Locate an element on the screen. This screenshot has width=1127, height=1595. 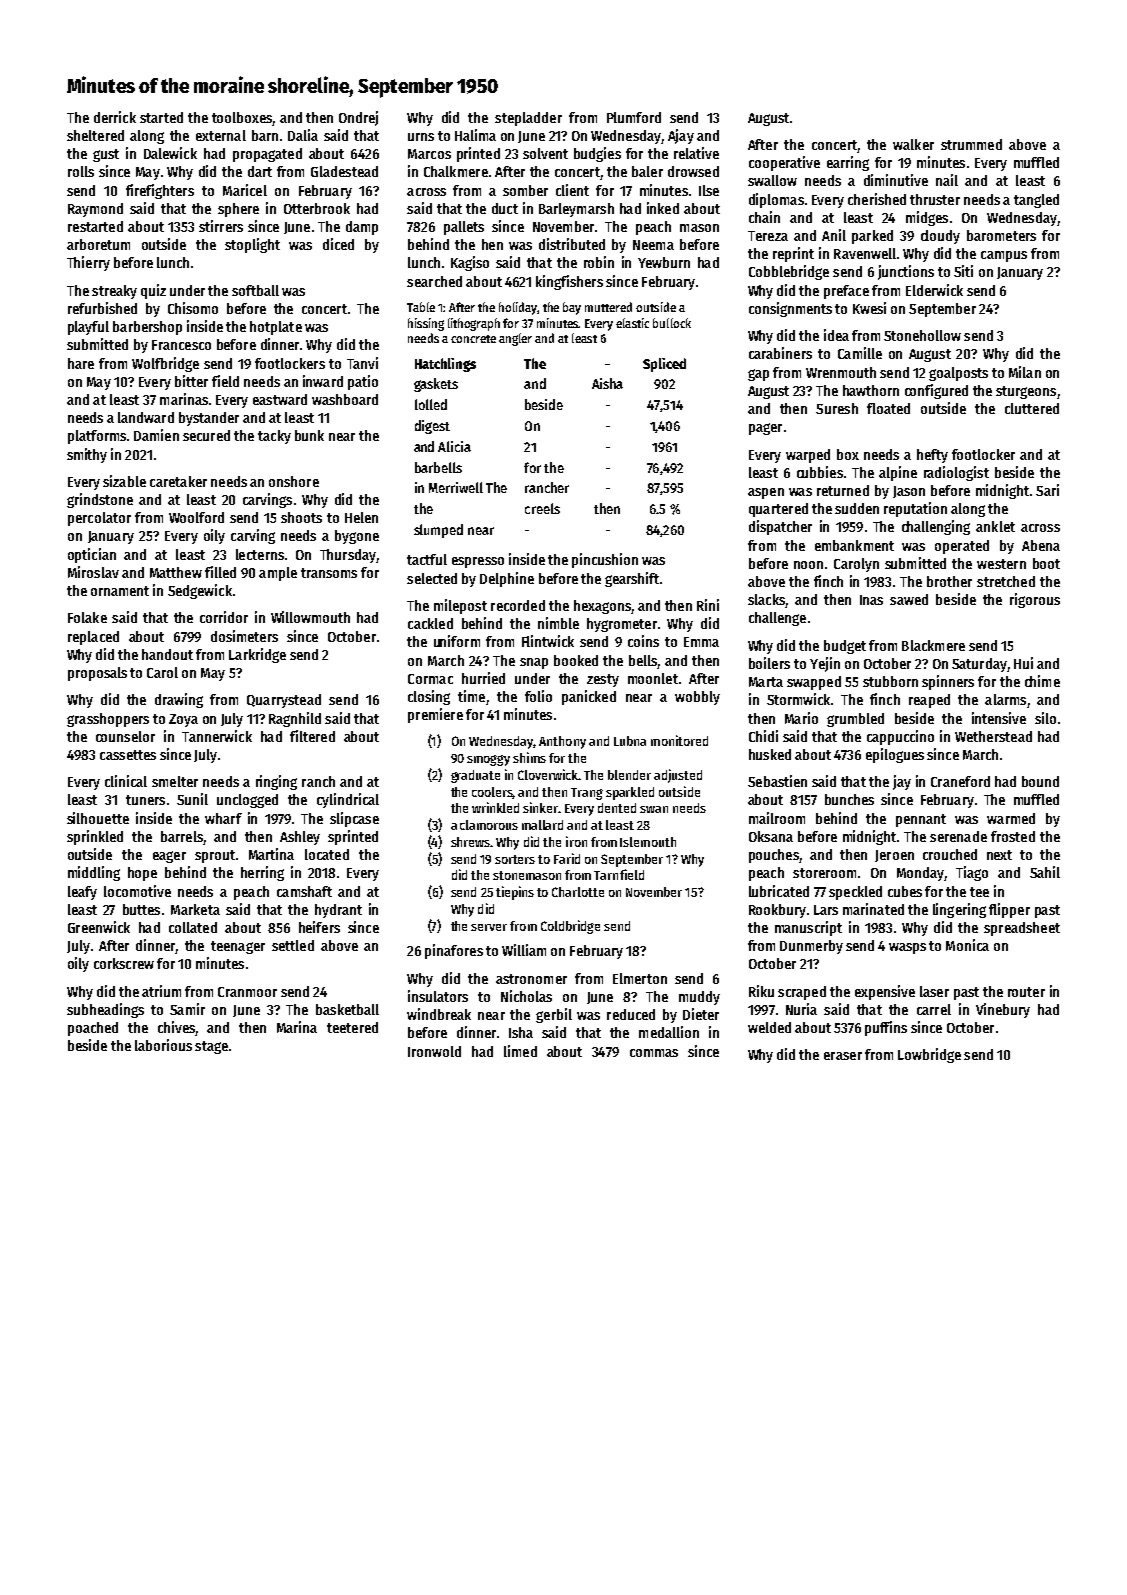
graduate is located at coordinates (475, 776).
